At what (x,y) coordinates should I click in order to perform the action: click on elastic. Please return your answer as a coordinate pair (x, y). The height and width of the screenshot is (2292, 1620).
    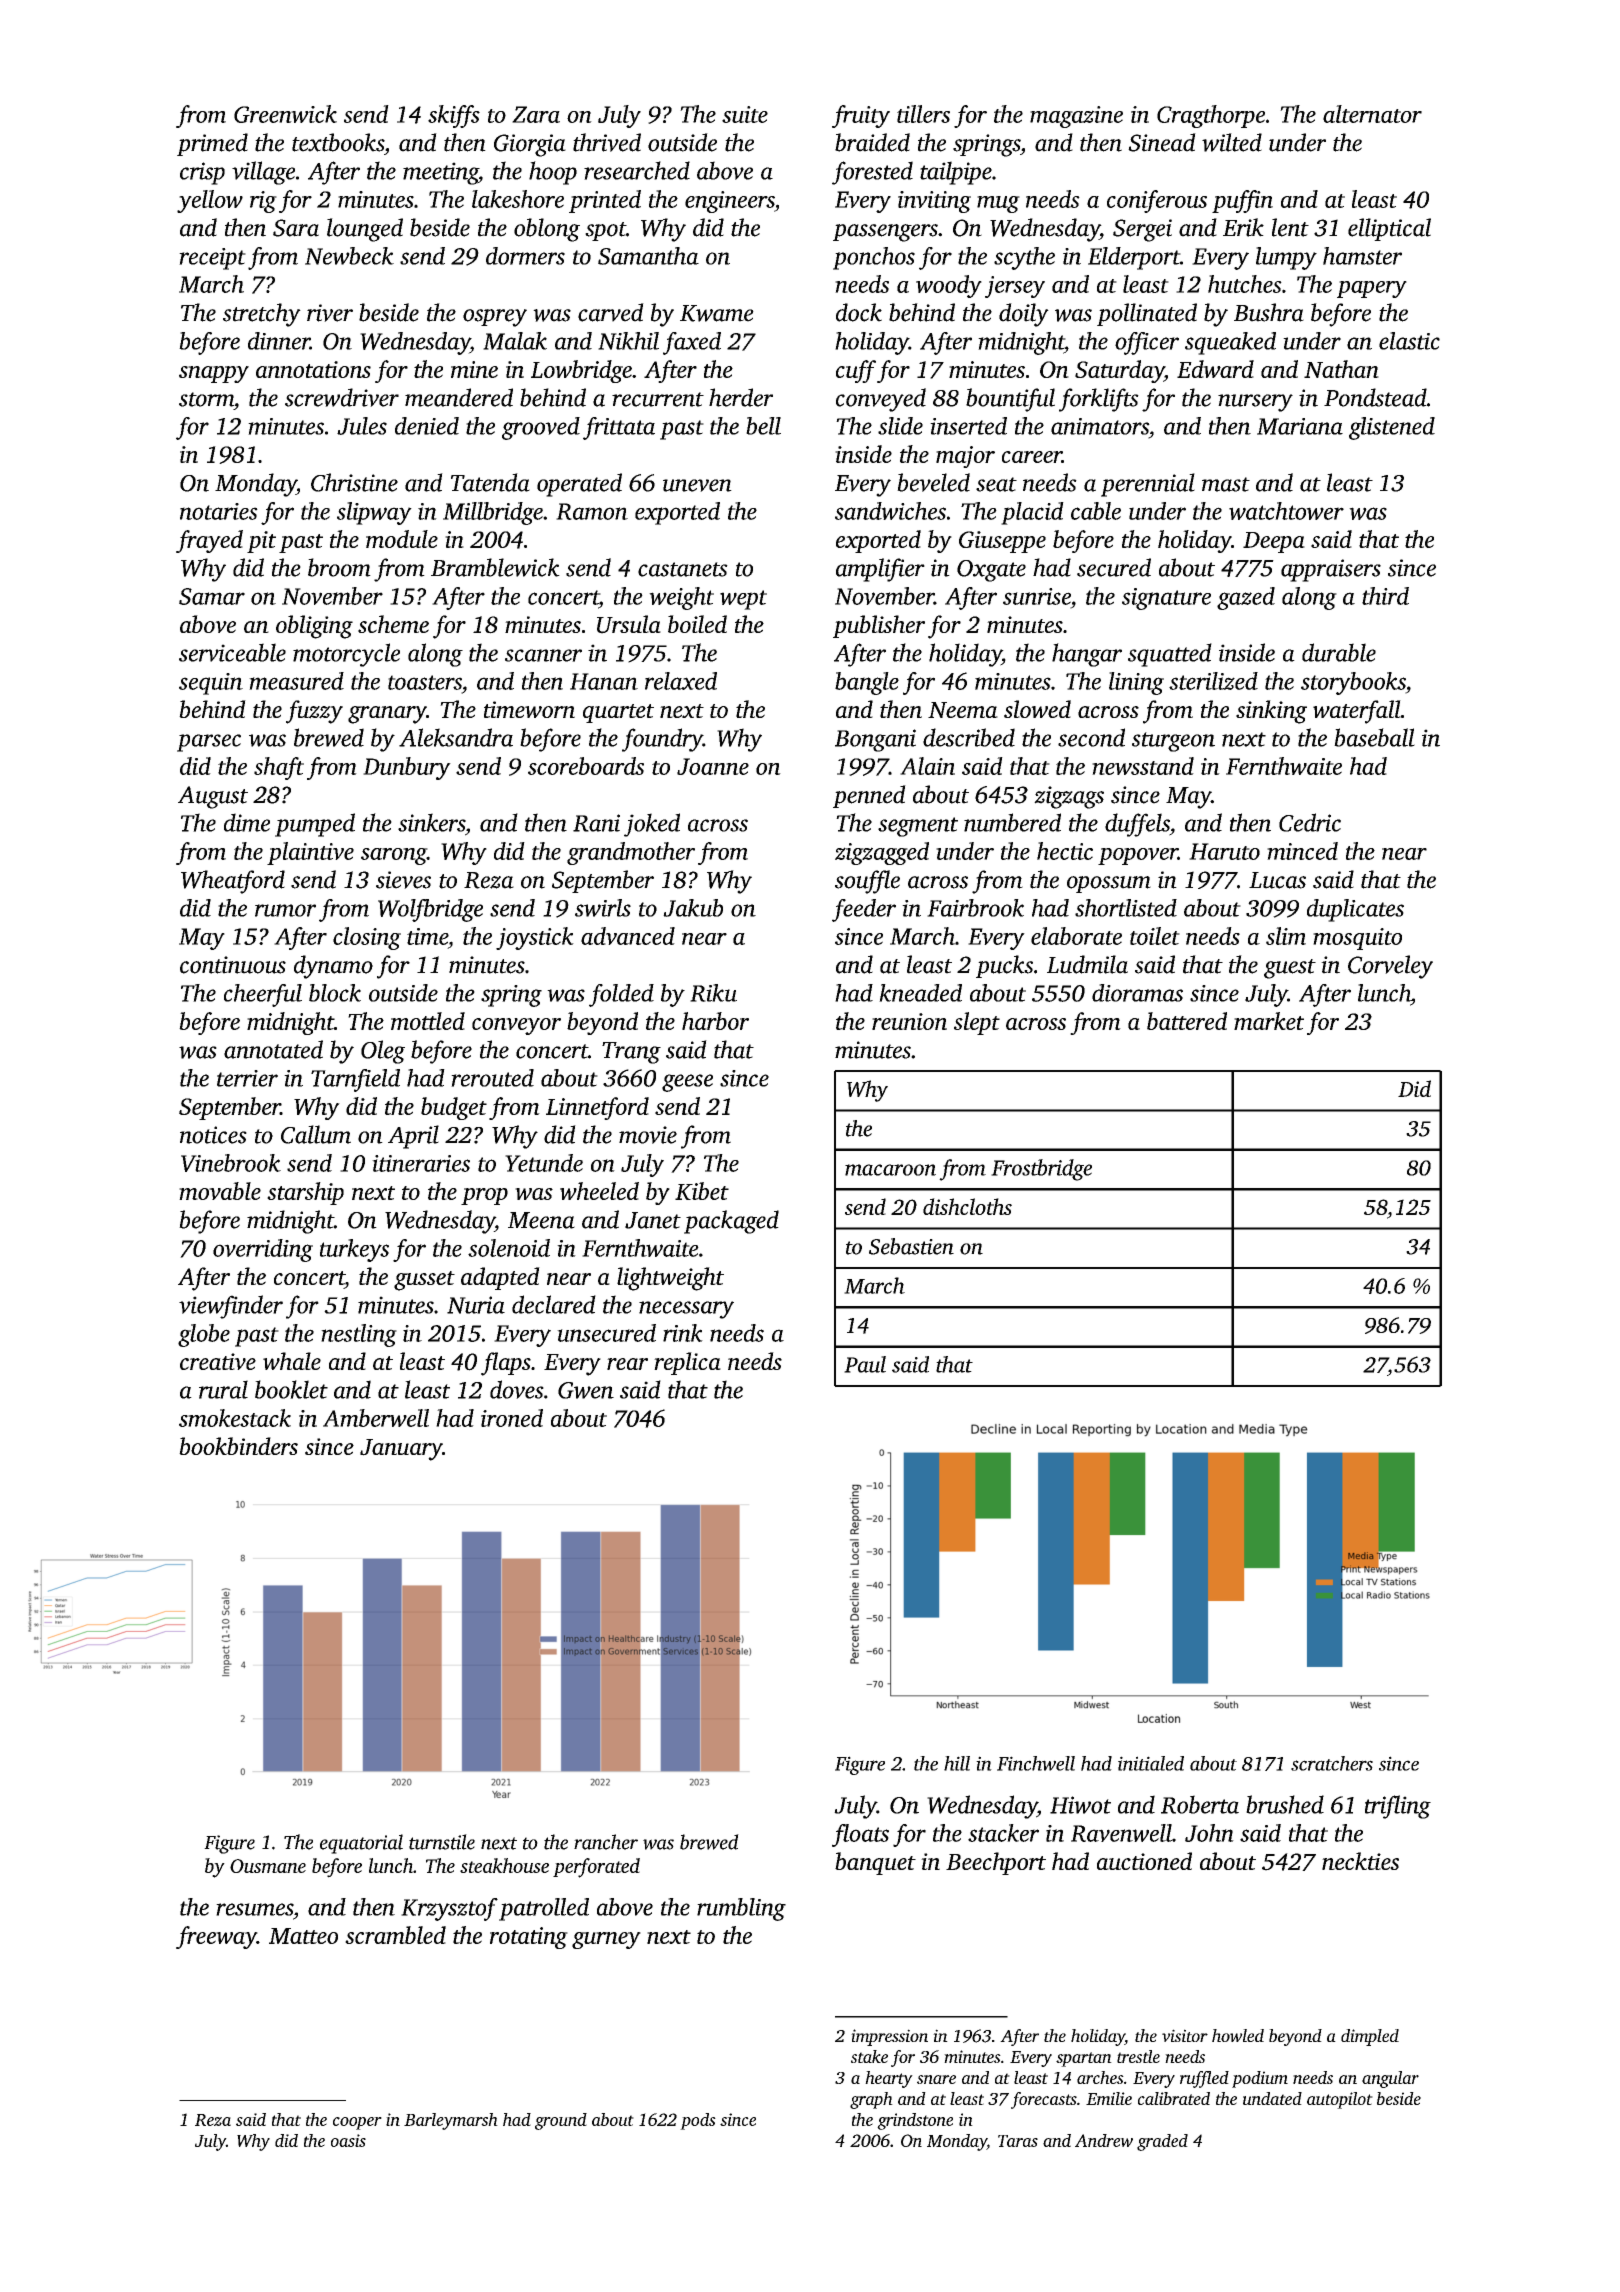
    Looking at the image, I should click on (1409, 341).
